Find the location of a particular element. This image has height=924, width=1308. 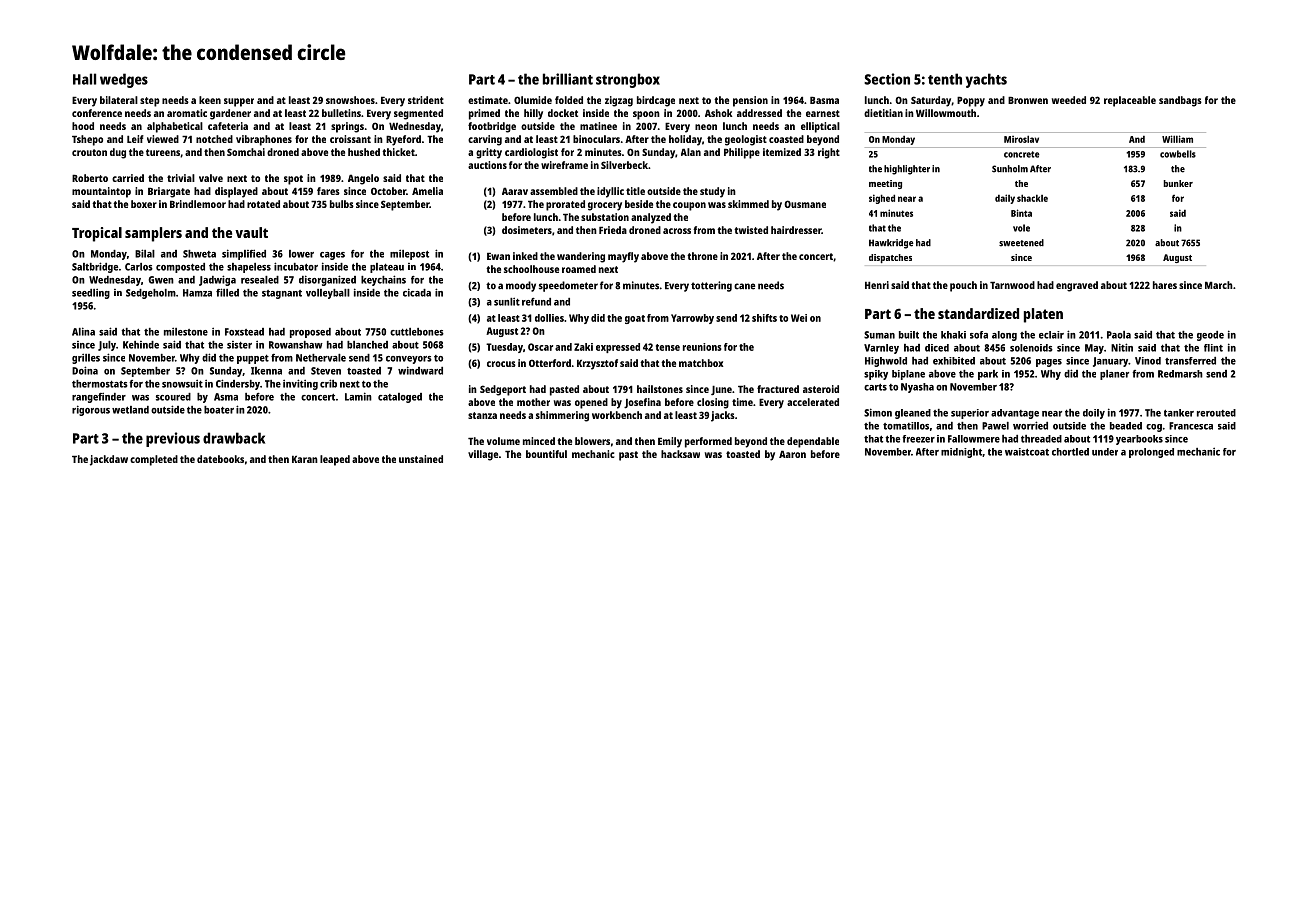

Tuesday is located at coordinates (504, 348).
